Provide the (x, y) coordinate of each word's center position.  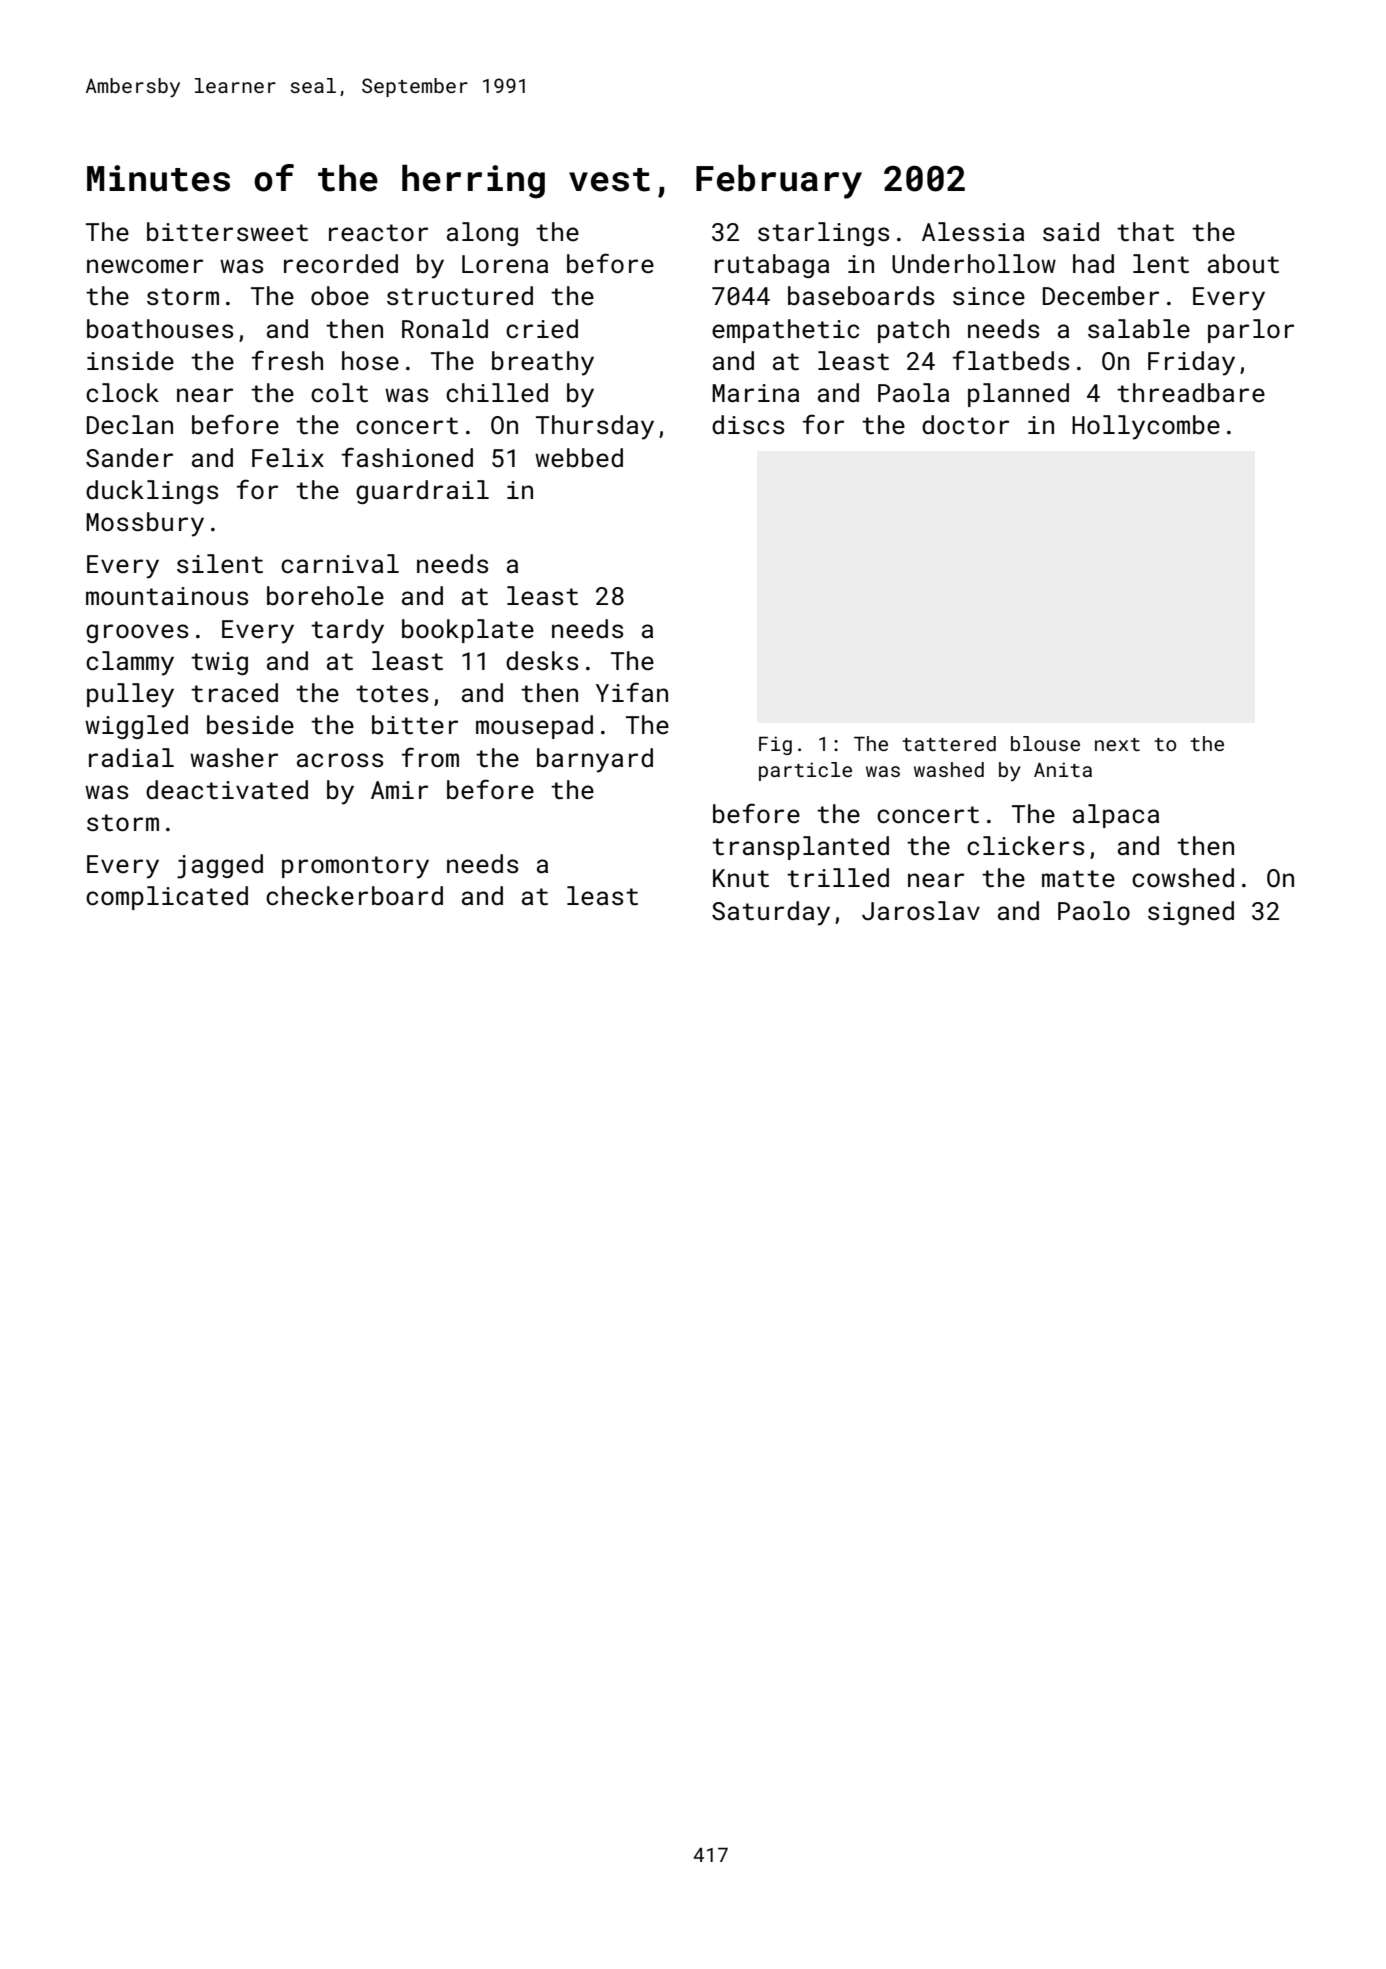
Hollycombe (1146, 427)
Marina (755, 393)
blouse (1045, 743)
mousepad (534, 727)
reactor (378, 233)
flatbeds (1011, 360)
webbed (579, 457)
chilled (497, 393)
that (1145, 232)
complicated (167, 898)
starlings (823, 234)
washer (234, 757)
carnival (340, 564)
